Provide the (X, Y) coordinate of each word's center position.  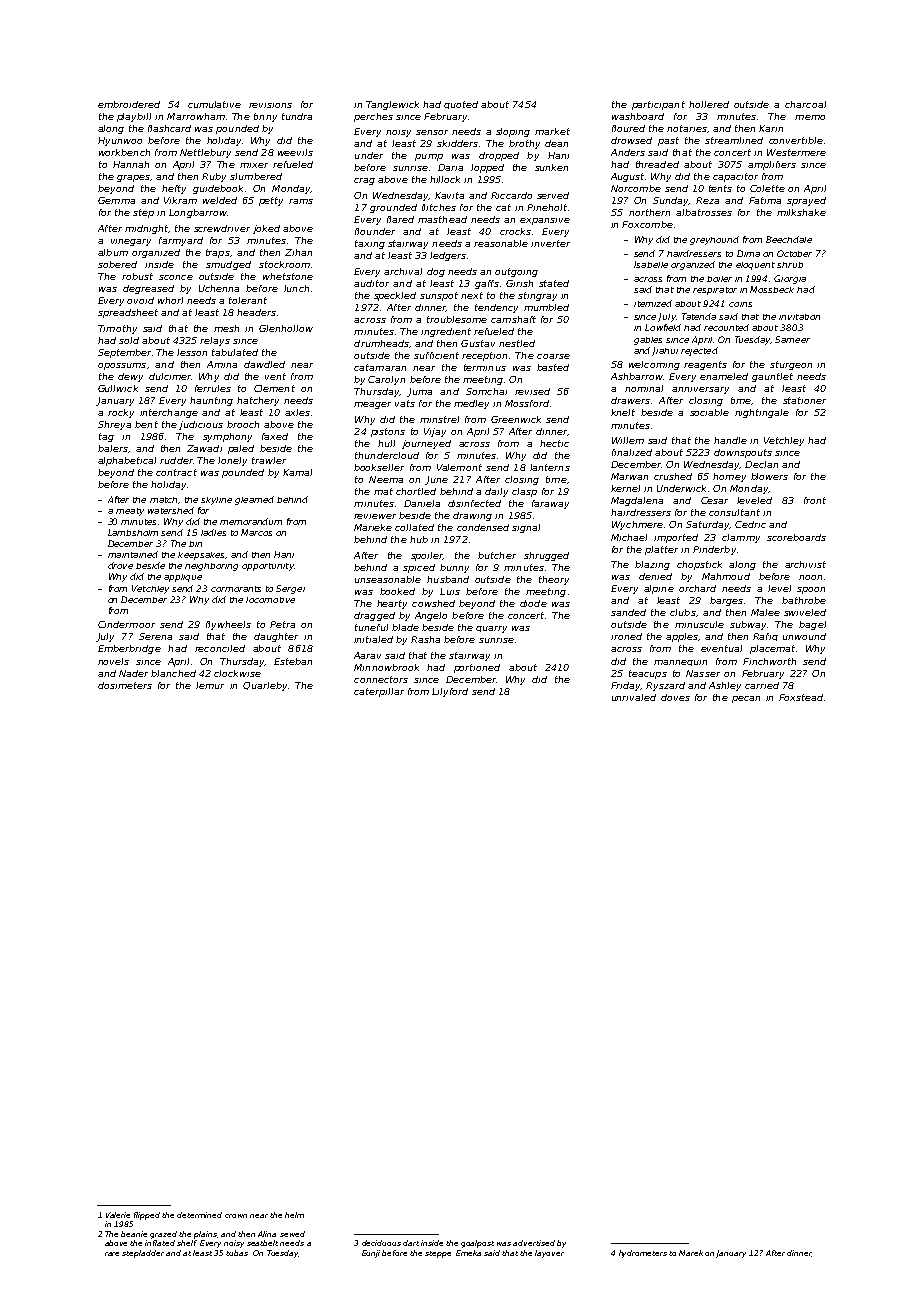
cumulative (214, 104)
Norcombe (636, 188)
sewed (292, 1234)
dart (411, 1243)
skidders (457, 143)
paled (241, 449)
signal (526, 528)
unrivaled (634, 697)
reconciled (220, 648)
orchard (697, 588)
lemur (210, 685)
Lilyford (450, 692)
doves (675, 697)
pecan (746, 699)
